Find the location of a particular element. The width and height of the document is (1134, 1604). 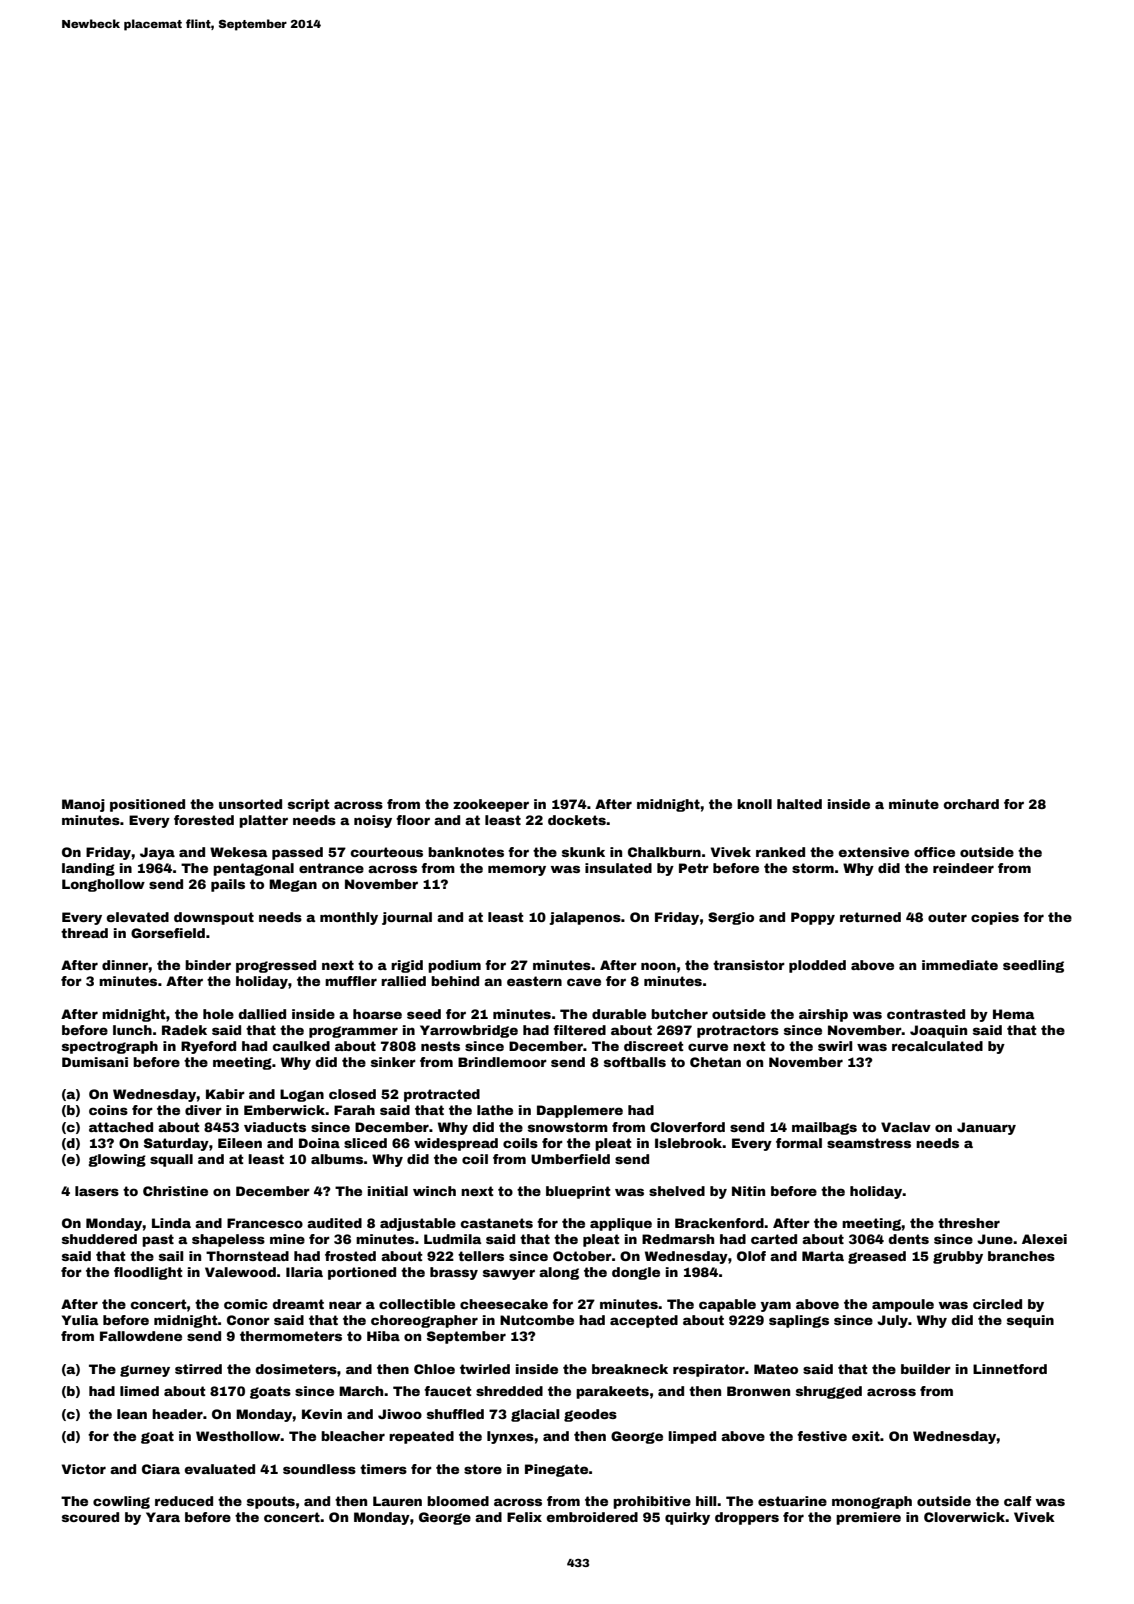

returned is located at coordinates (870, 917).
